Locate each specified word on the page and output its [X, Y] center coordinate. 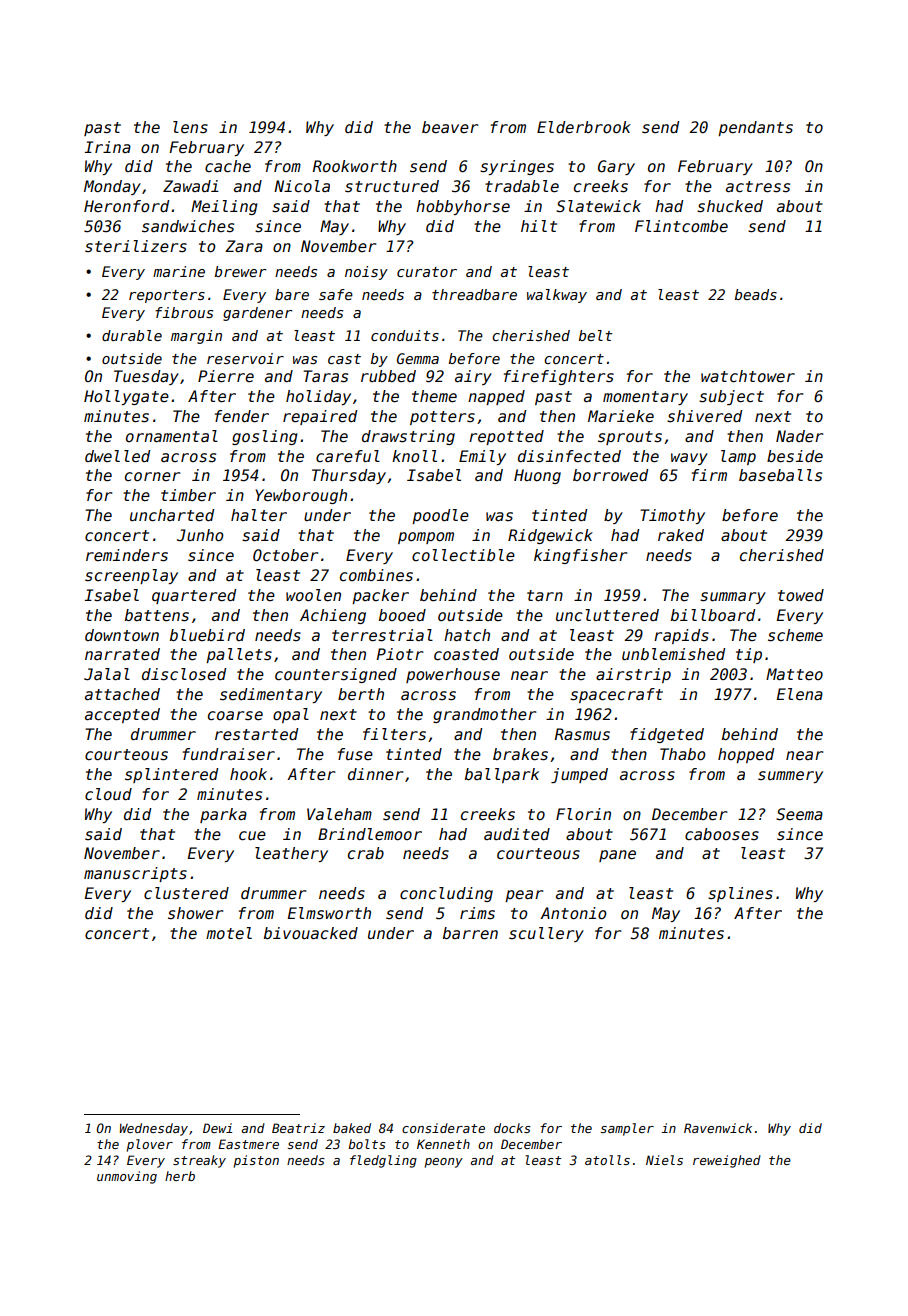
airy [473, 377]
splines [740, 894]
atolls [607, 1160]
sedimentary [271, 695]
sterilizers [136, 246]
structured [392, 186]
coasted [466, 654]
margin [196, 337]
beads [756, 294]
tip [749, 655]
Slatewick [598, 206]
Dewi [217, 1128]
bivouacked [311, 933]
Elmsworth [329, 913]
